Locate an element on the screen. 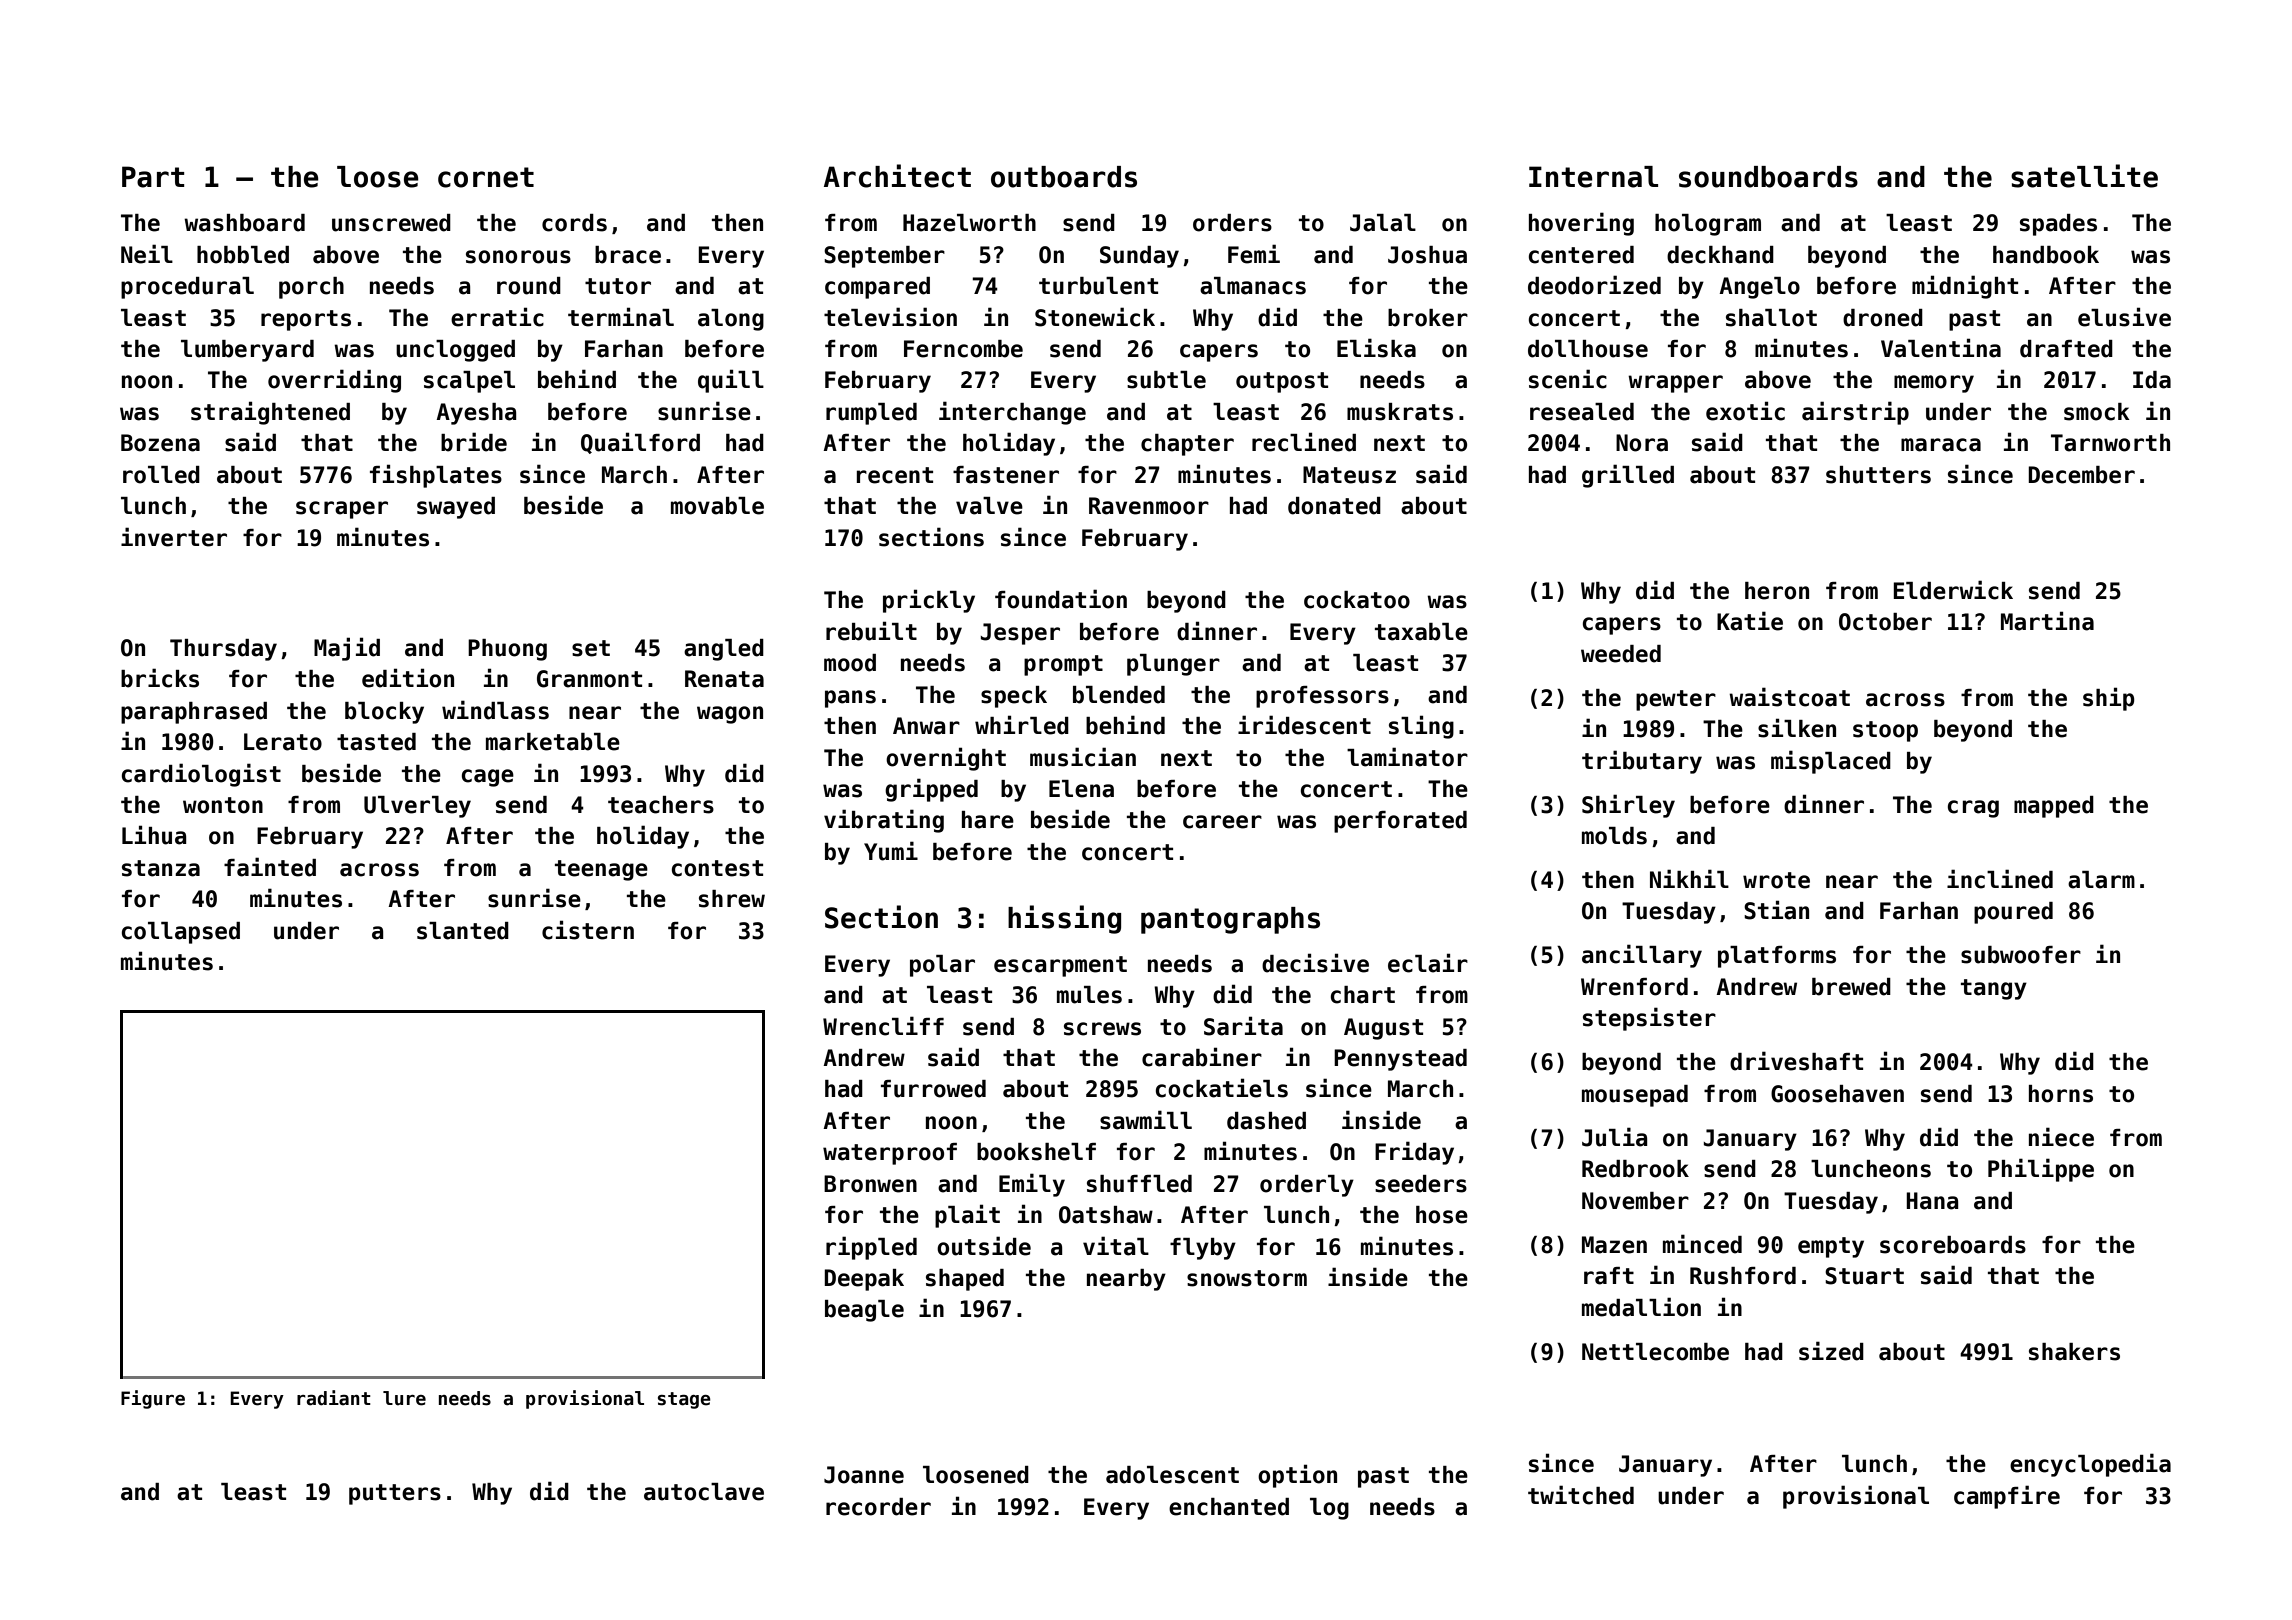 The width and height of the screenshot is (2292, 1620). blocky is located at coordinates (384, 713).
